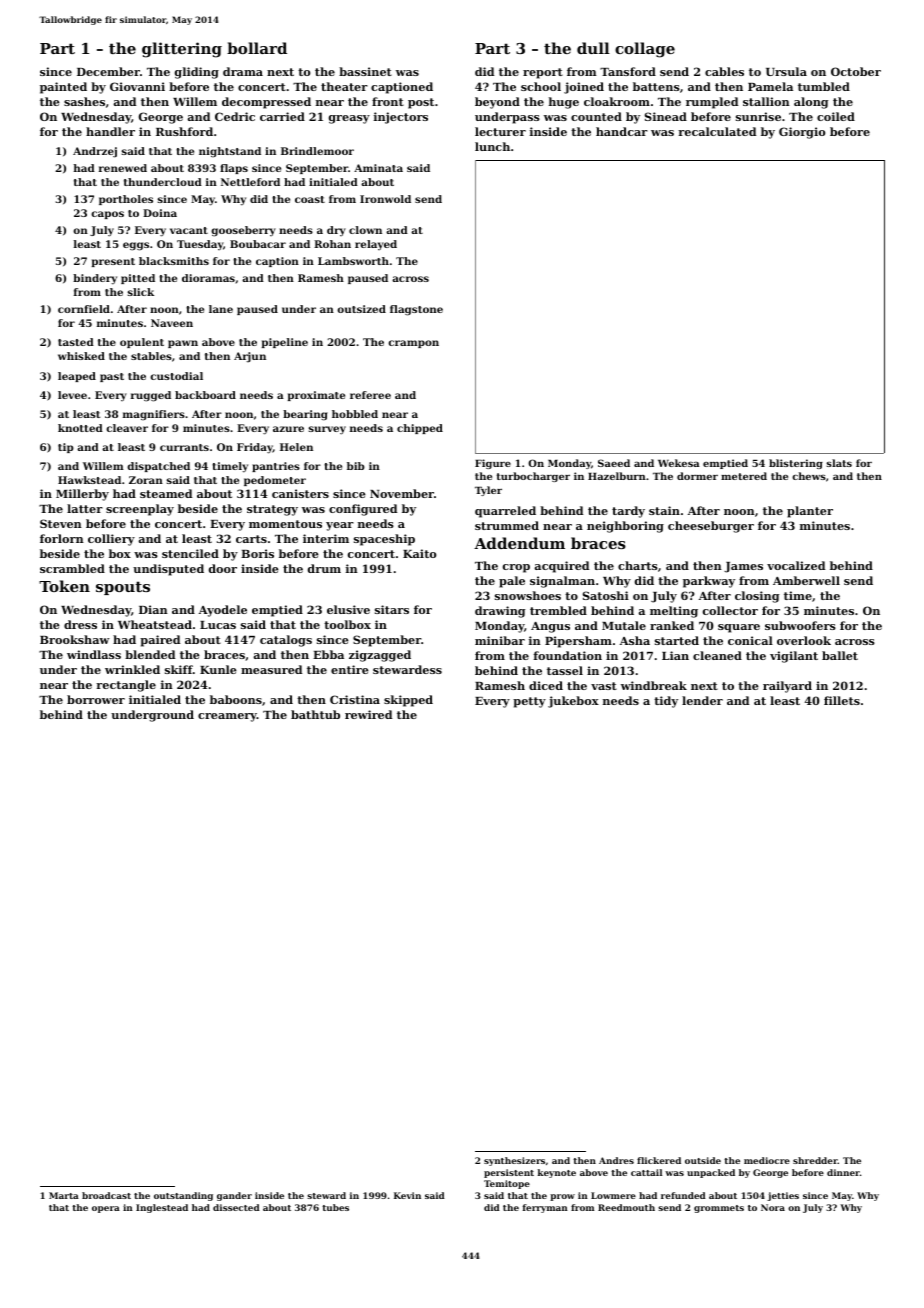  What do you see at coordinates (182, 50) in the image?
I see `glittering` at bounding box center [182, 50].
